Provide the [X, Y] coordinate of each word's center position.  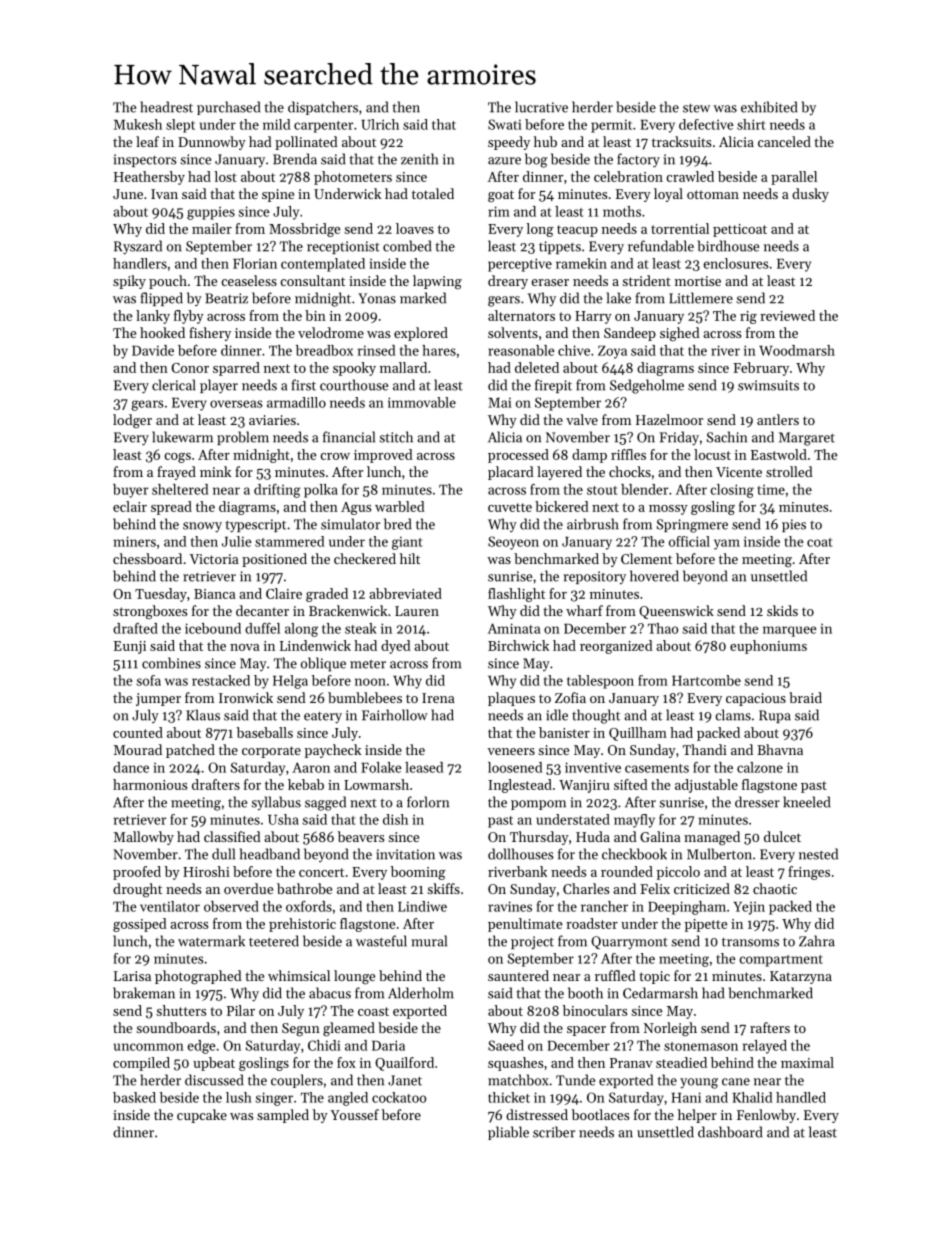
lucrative [541, 107]
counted [138, 732]
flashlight [516, 595]
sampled [283, 1116]
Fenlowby [766, 1116]
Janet [405, 1080]
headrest [166, 107]
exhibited [769, 107]
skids [782, 610]
